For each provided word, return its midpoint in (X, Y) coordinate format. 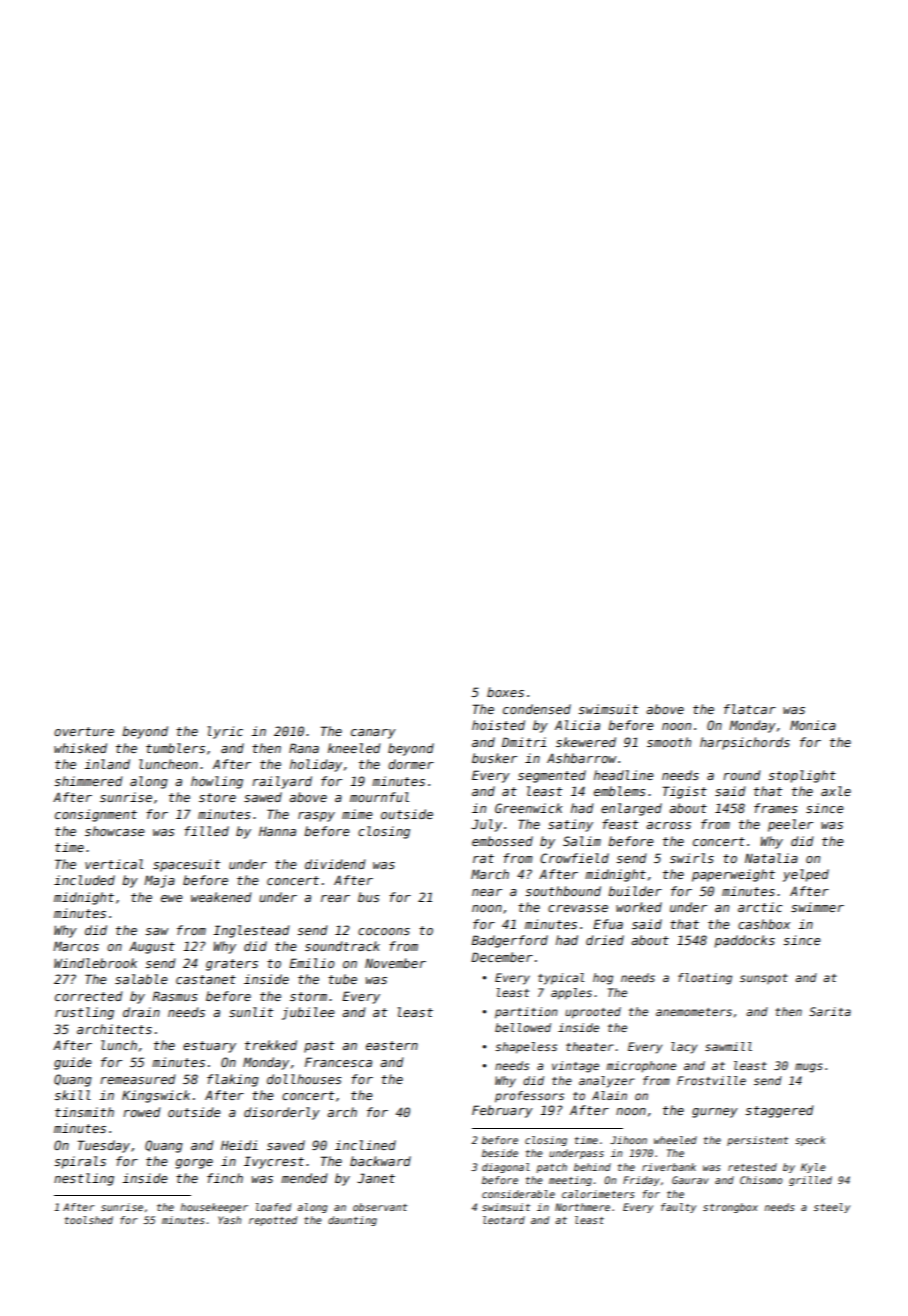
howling (217, 782)
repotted (273, 1221)
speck (810, 1141)
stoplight (802, 776)
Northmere (582, 1207)
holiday (316, 765)
